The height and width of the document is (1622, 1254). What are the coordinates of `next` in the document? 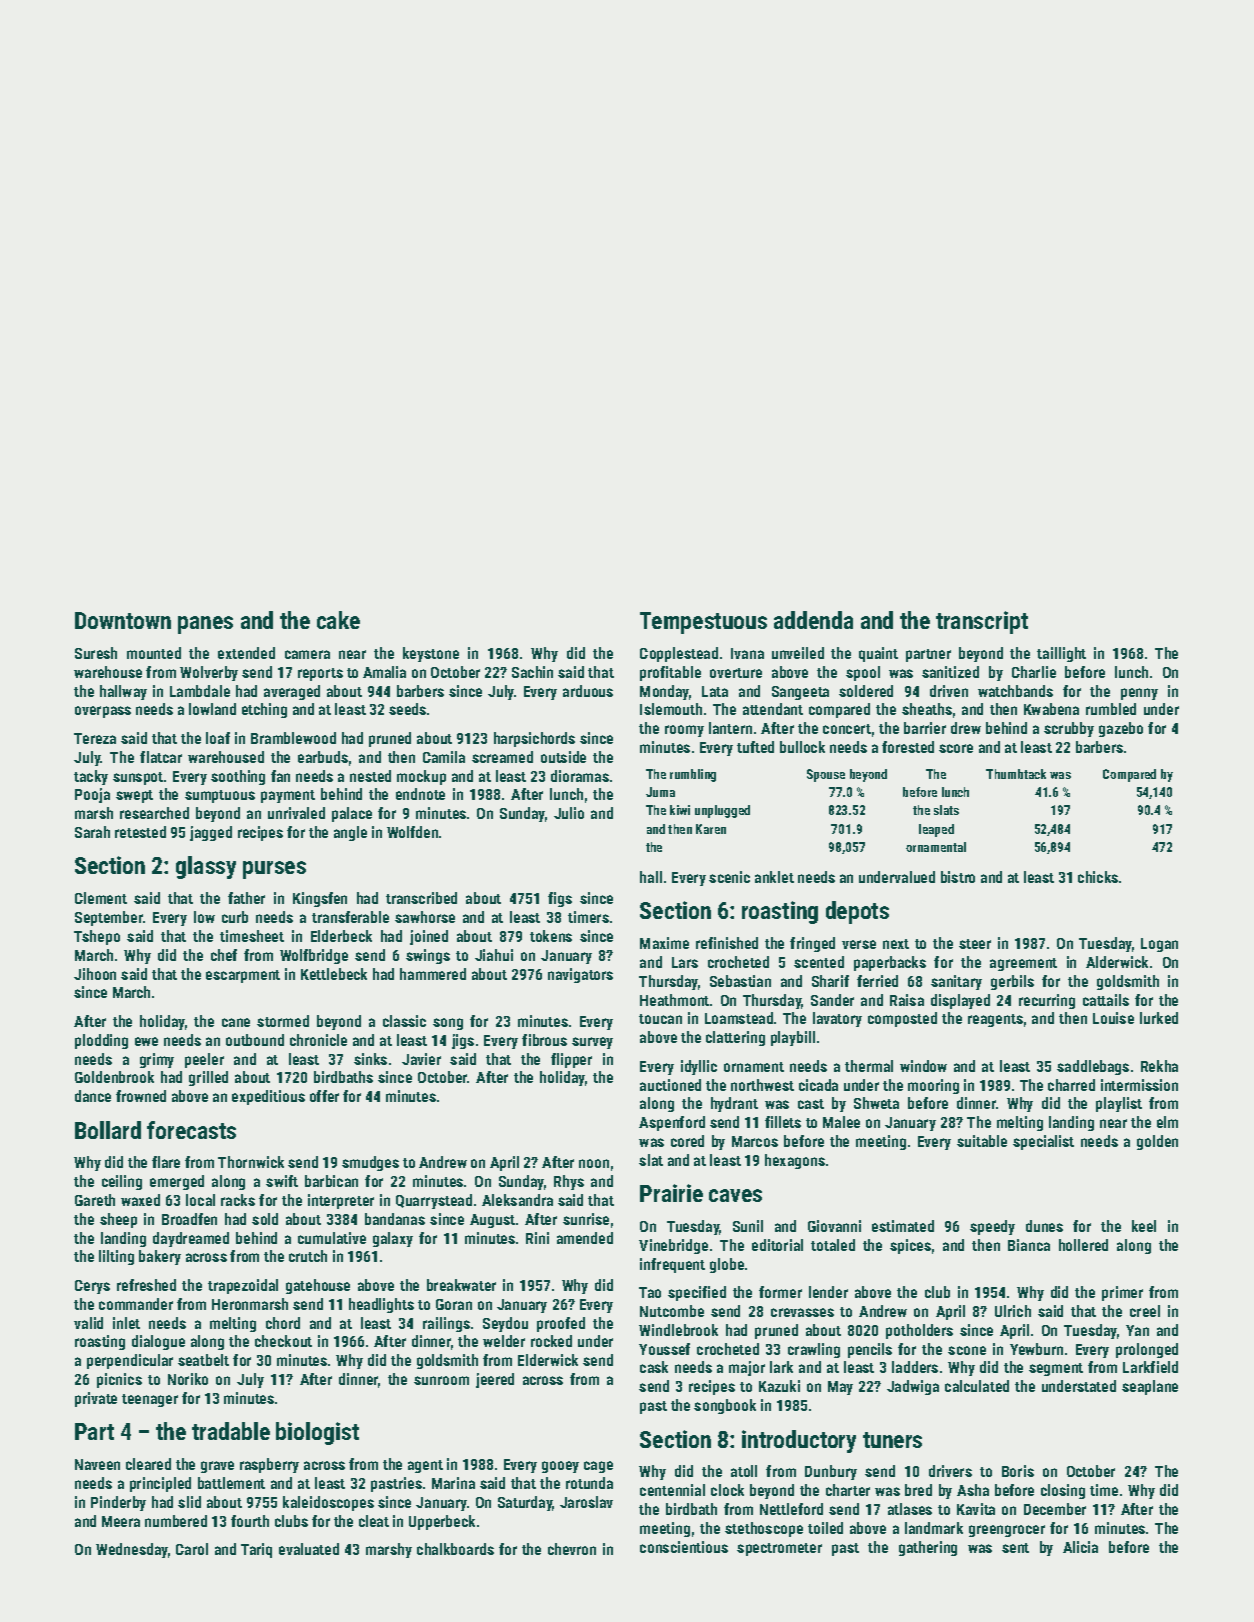 It's located at (896, 944).
